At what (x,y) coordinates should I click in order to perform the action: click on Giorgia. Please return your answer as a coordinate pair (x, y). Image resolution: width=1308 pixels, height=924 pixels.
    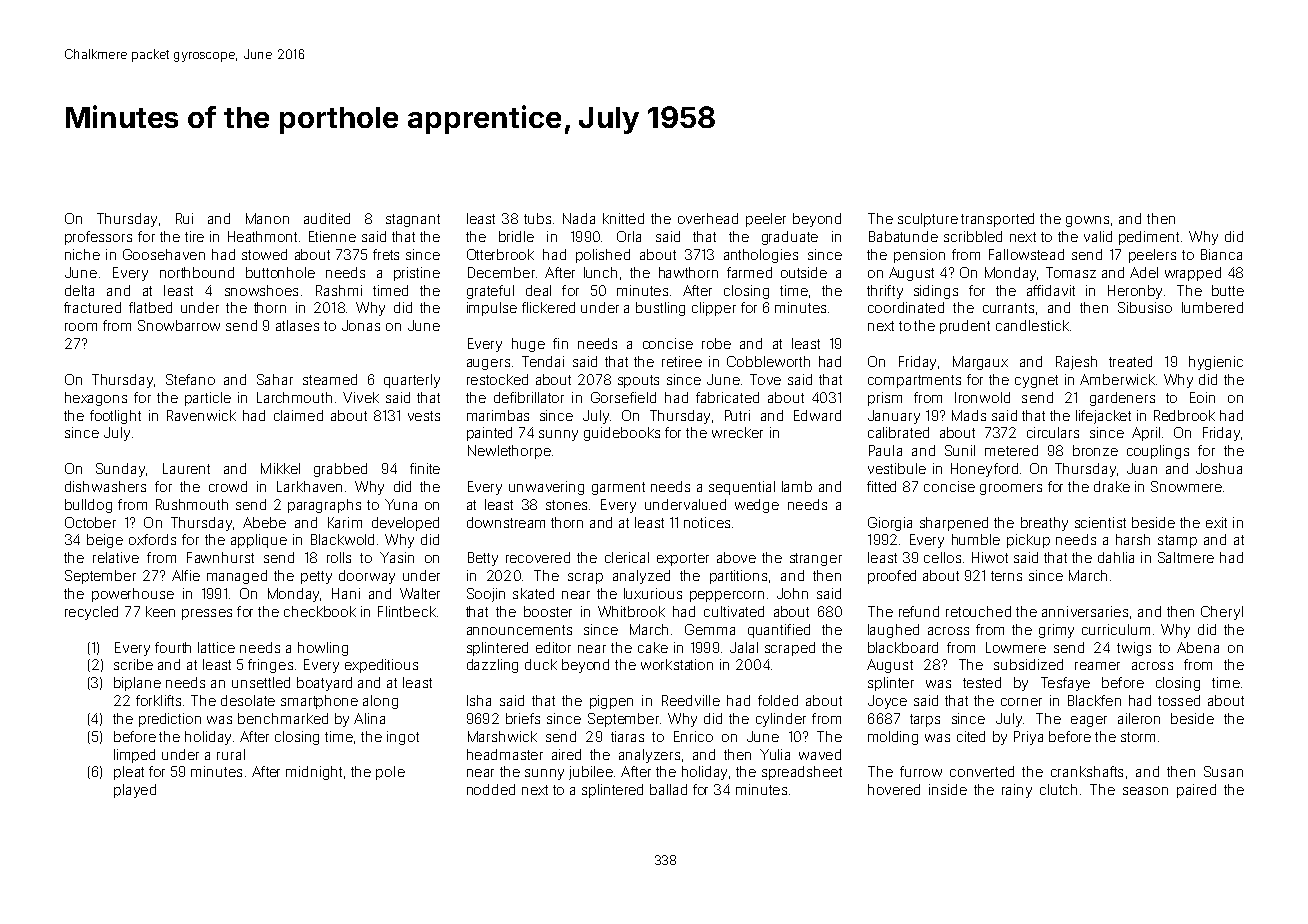
    Looking at the image, I should click on (890, 524).
